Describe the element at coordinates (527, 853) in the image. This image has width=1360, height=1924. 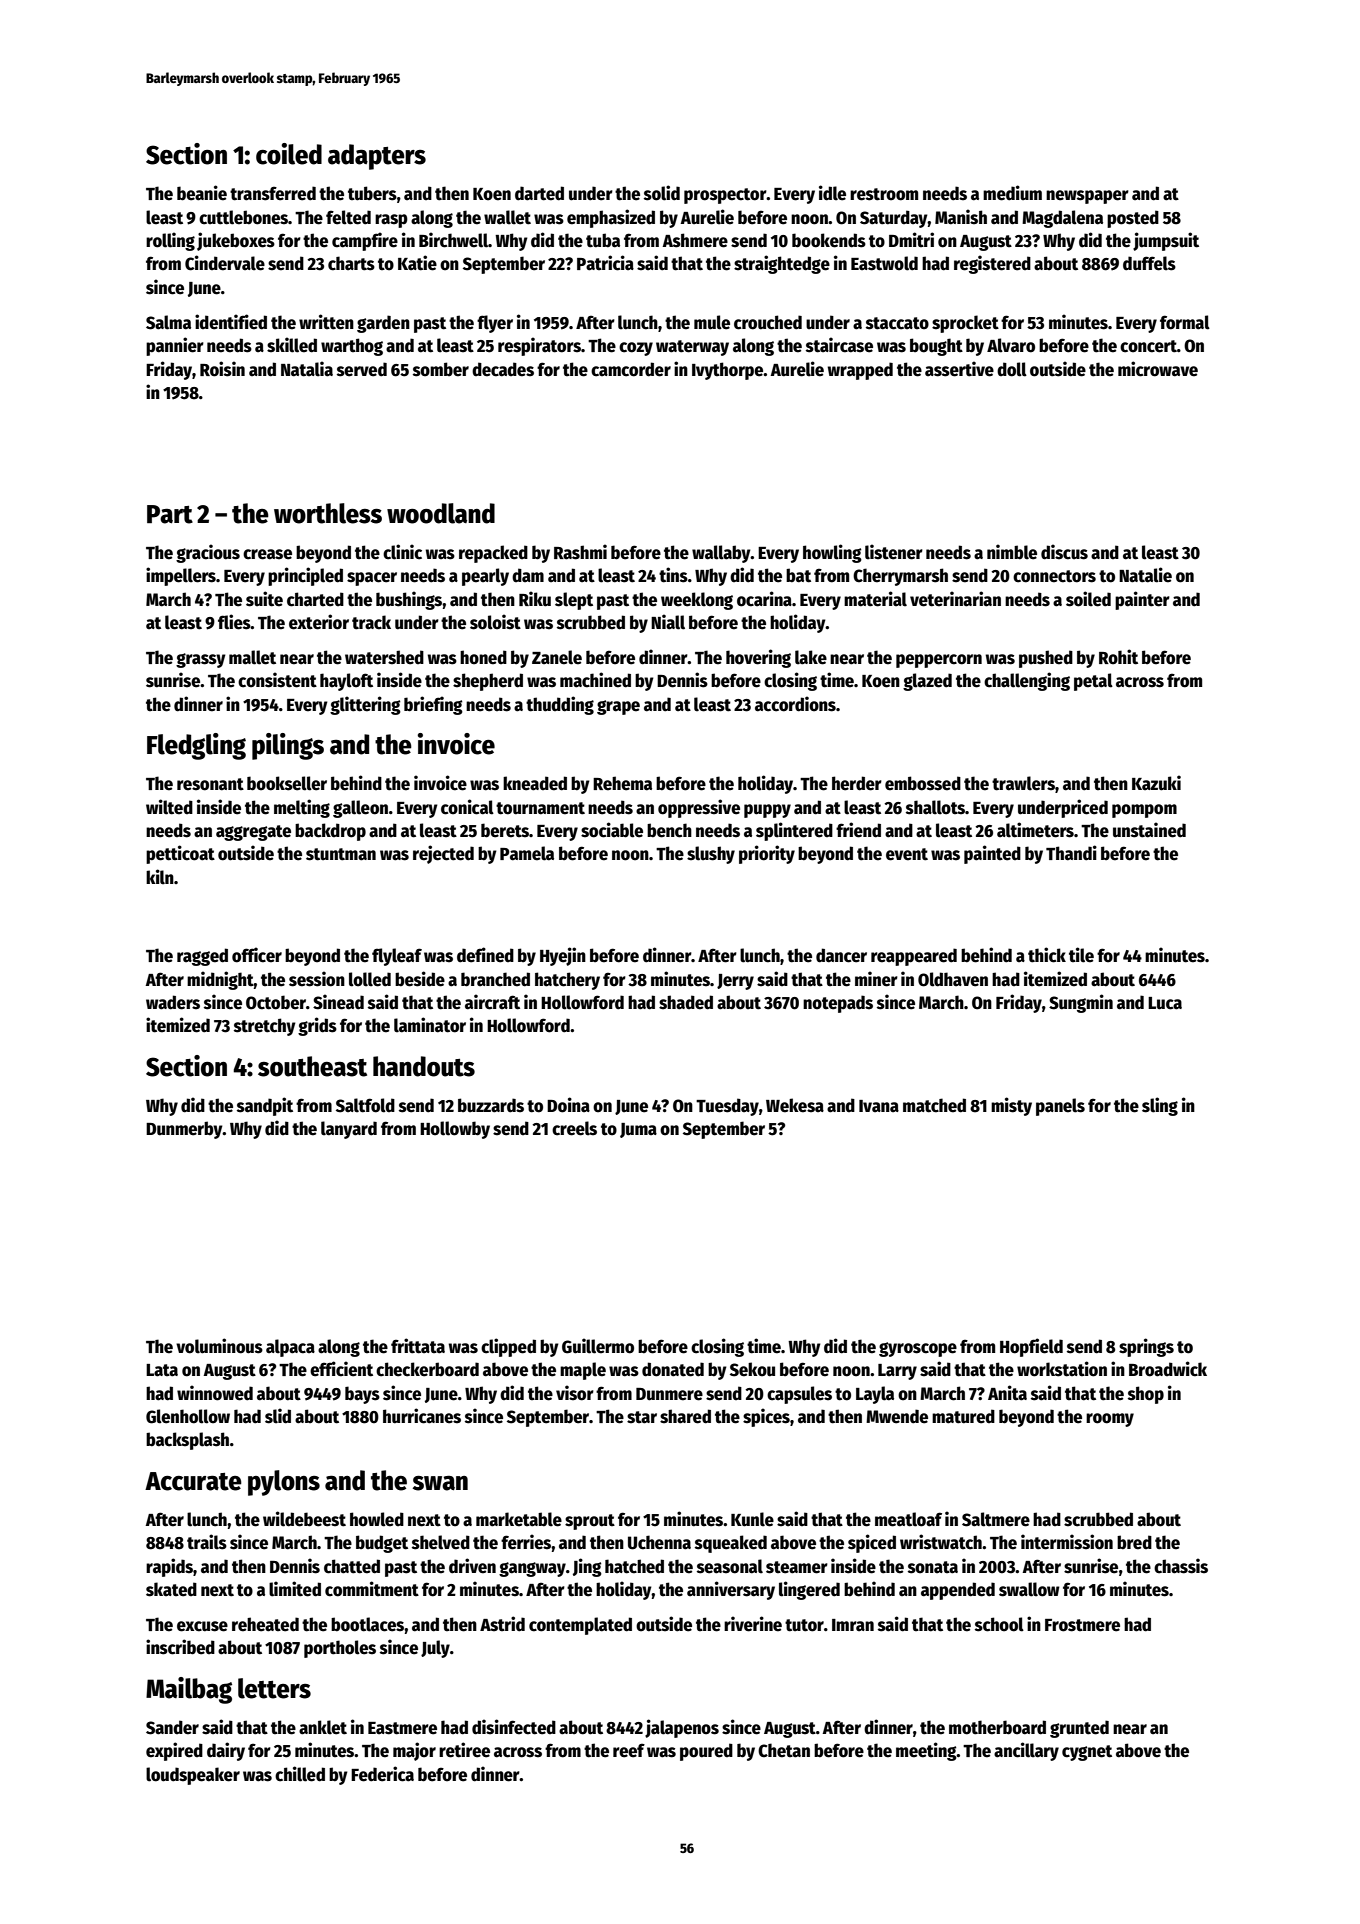
I see `Pamela` at that location.
